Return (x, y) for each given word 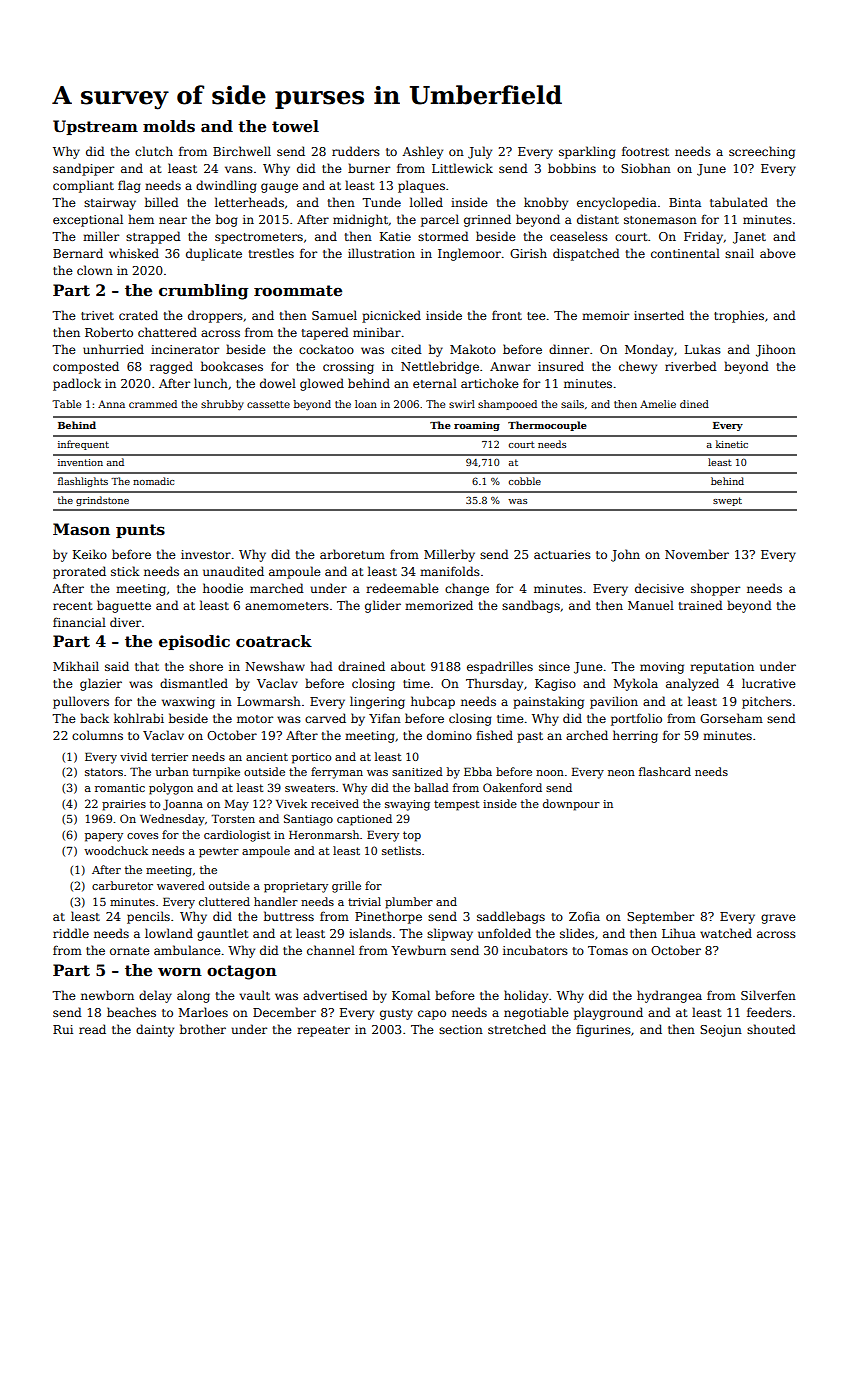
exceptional (88, 220)
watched (726, 933)
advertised (335, 995)
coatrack (274, 641)
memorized (439, 605)
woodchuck (116, 850)
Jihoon (776, 350)
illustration (381, 253)
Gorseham (731, 718)
